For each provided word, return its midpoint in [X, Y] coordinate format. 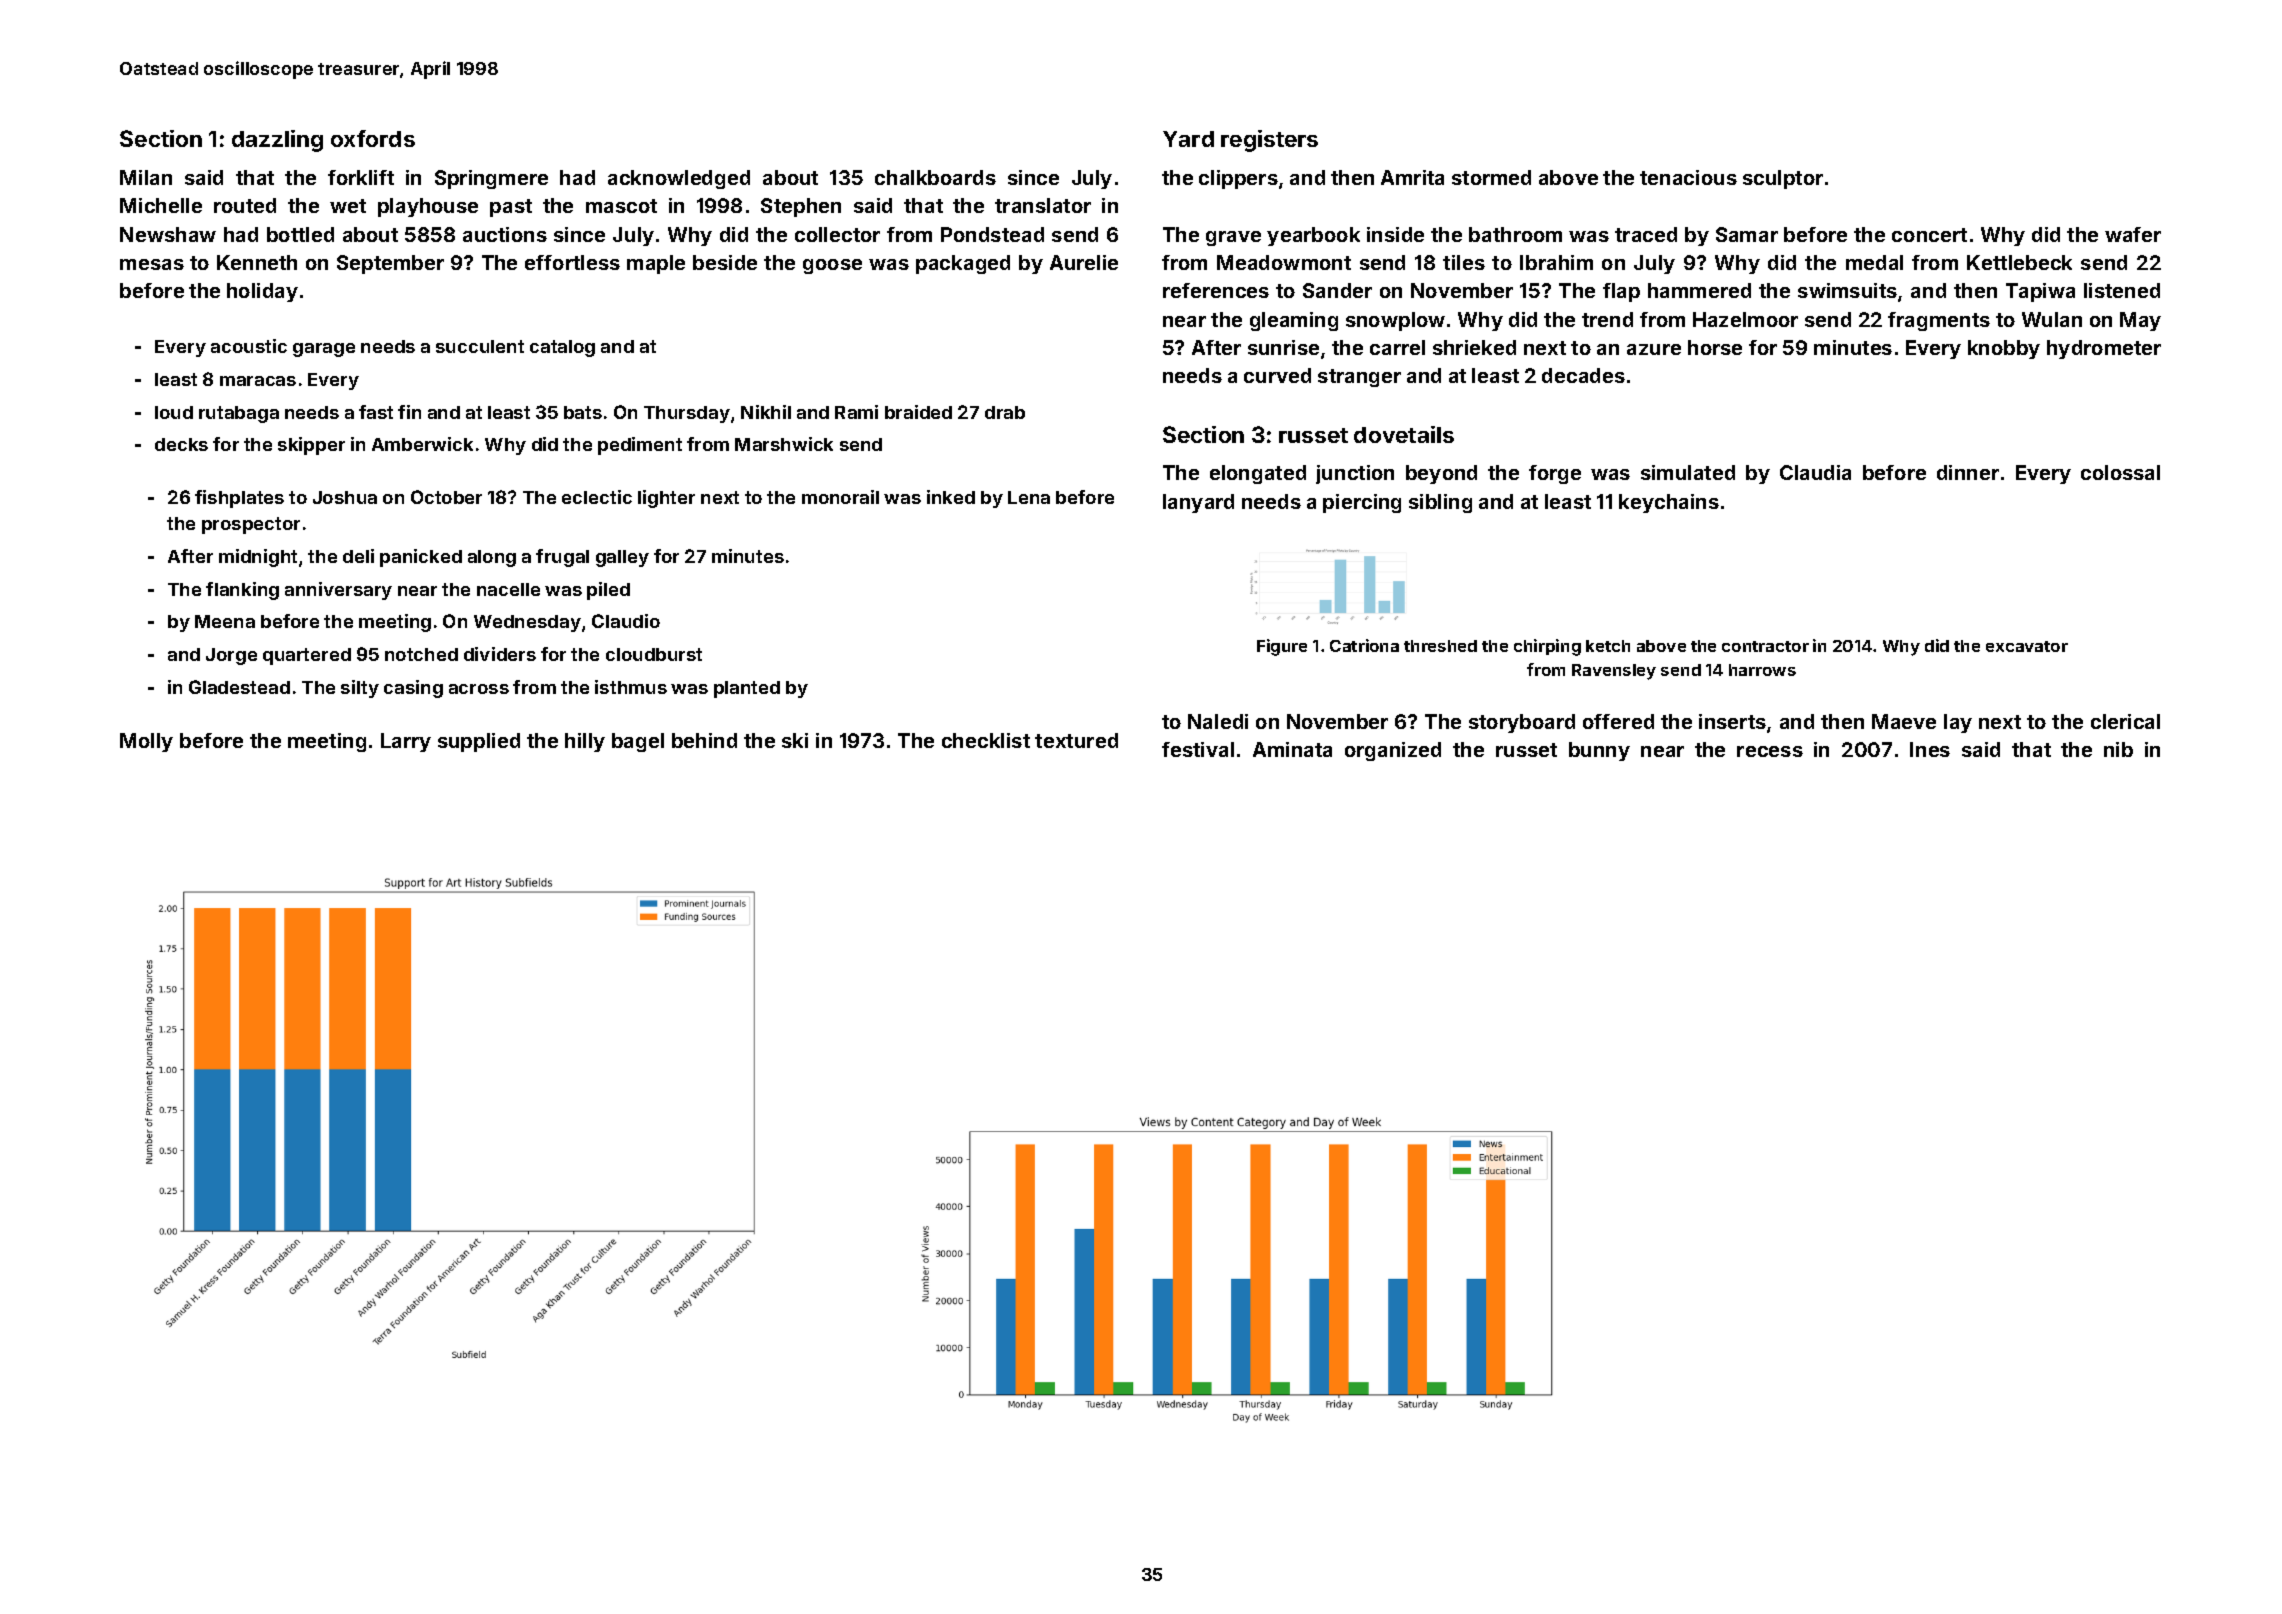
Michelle [161, 205]
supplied [479, 742]
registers [1269, 141]
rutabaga [239, 414]
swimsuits [1847, 290]
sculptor [1783, 179]
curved [1277, 375]
